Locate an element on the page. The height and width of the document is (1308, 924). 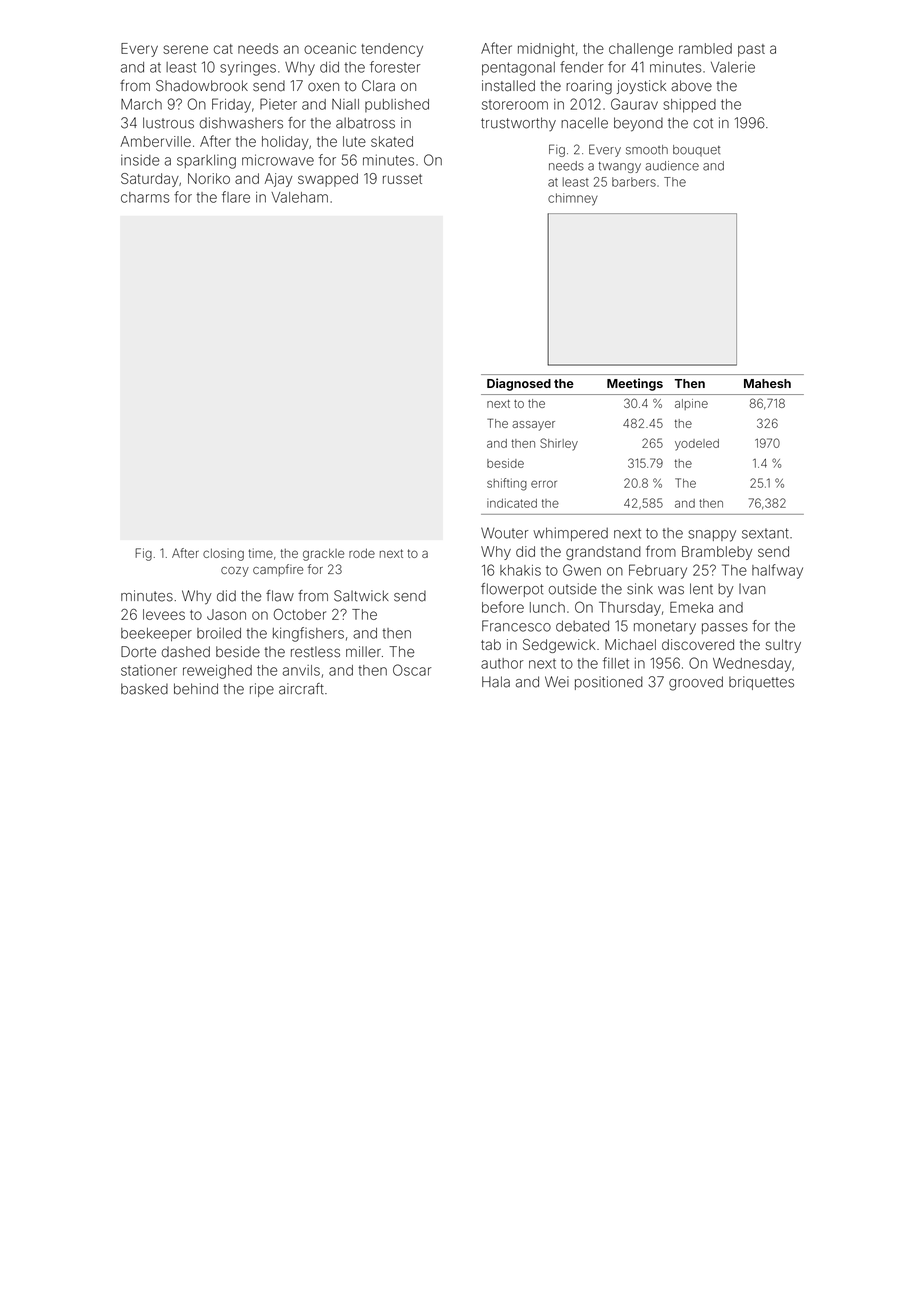
miller is located at coordinates (363, 652).
